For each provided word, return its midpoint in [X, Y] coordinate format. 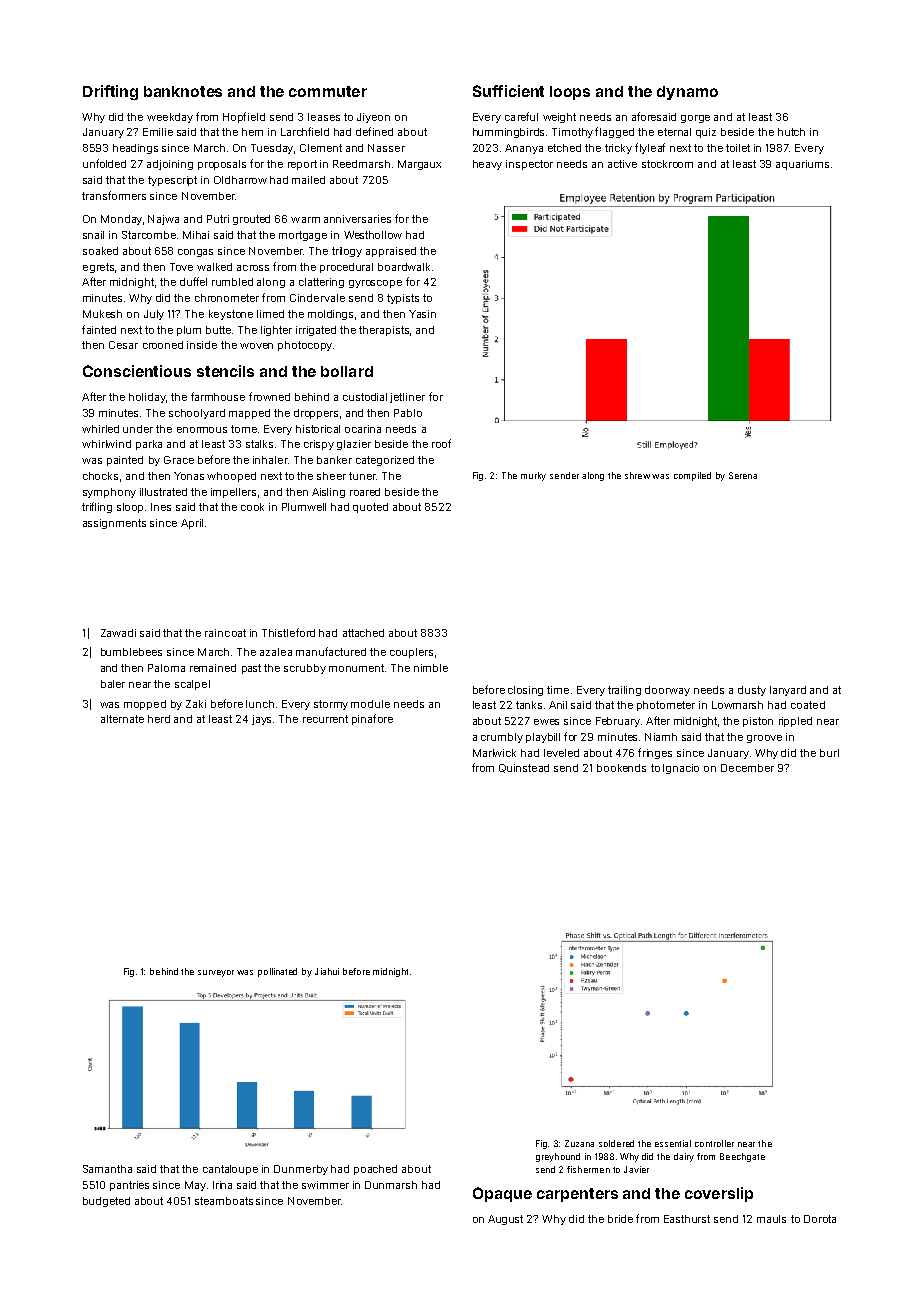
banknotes [183, 91]
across [253, 268]
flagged [614, 132]
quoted [370, 508]
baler [113, 684]
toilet [738, 148]
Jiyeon [373, 118]
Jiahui [327, 971]
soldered [616, 1143]
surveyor [216, 973]
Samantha [107, 1169]
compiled [692, 476]
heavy [487, 165]
